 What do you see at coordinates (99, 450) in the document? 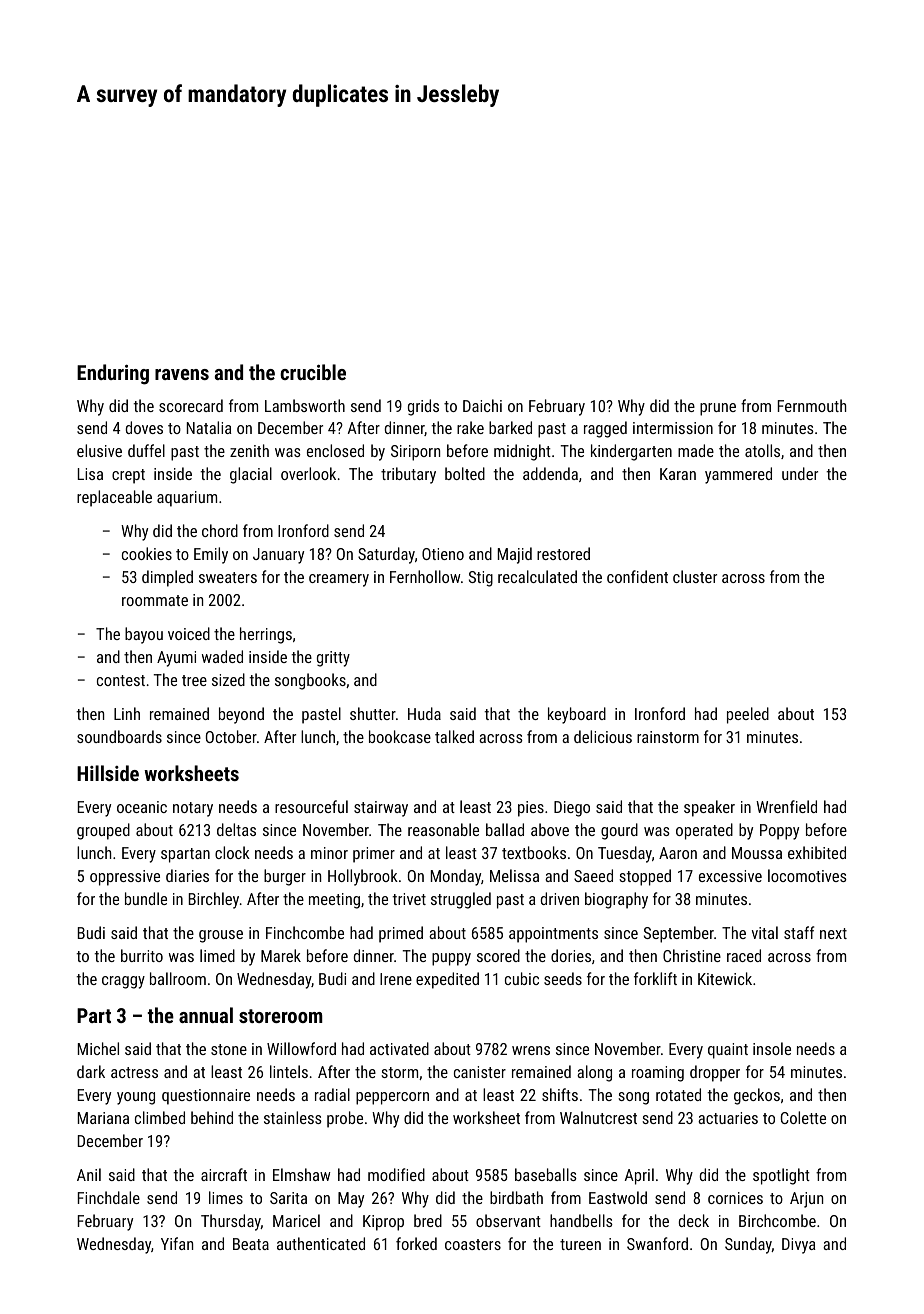
I see `elusive` at bounding box center [99, 450].
